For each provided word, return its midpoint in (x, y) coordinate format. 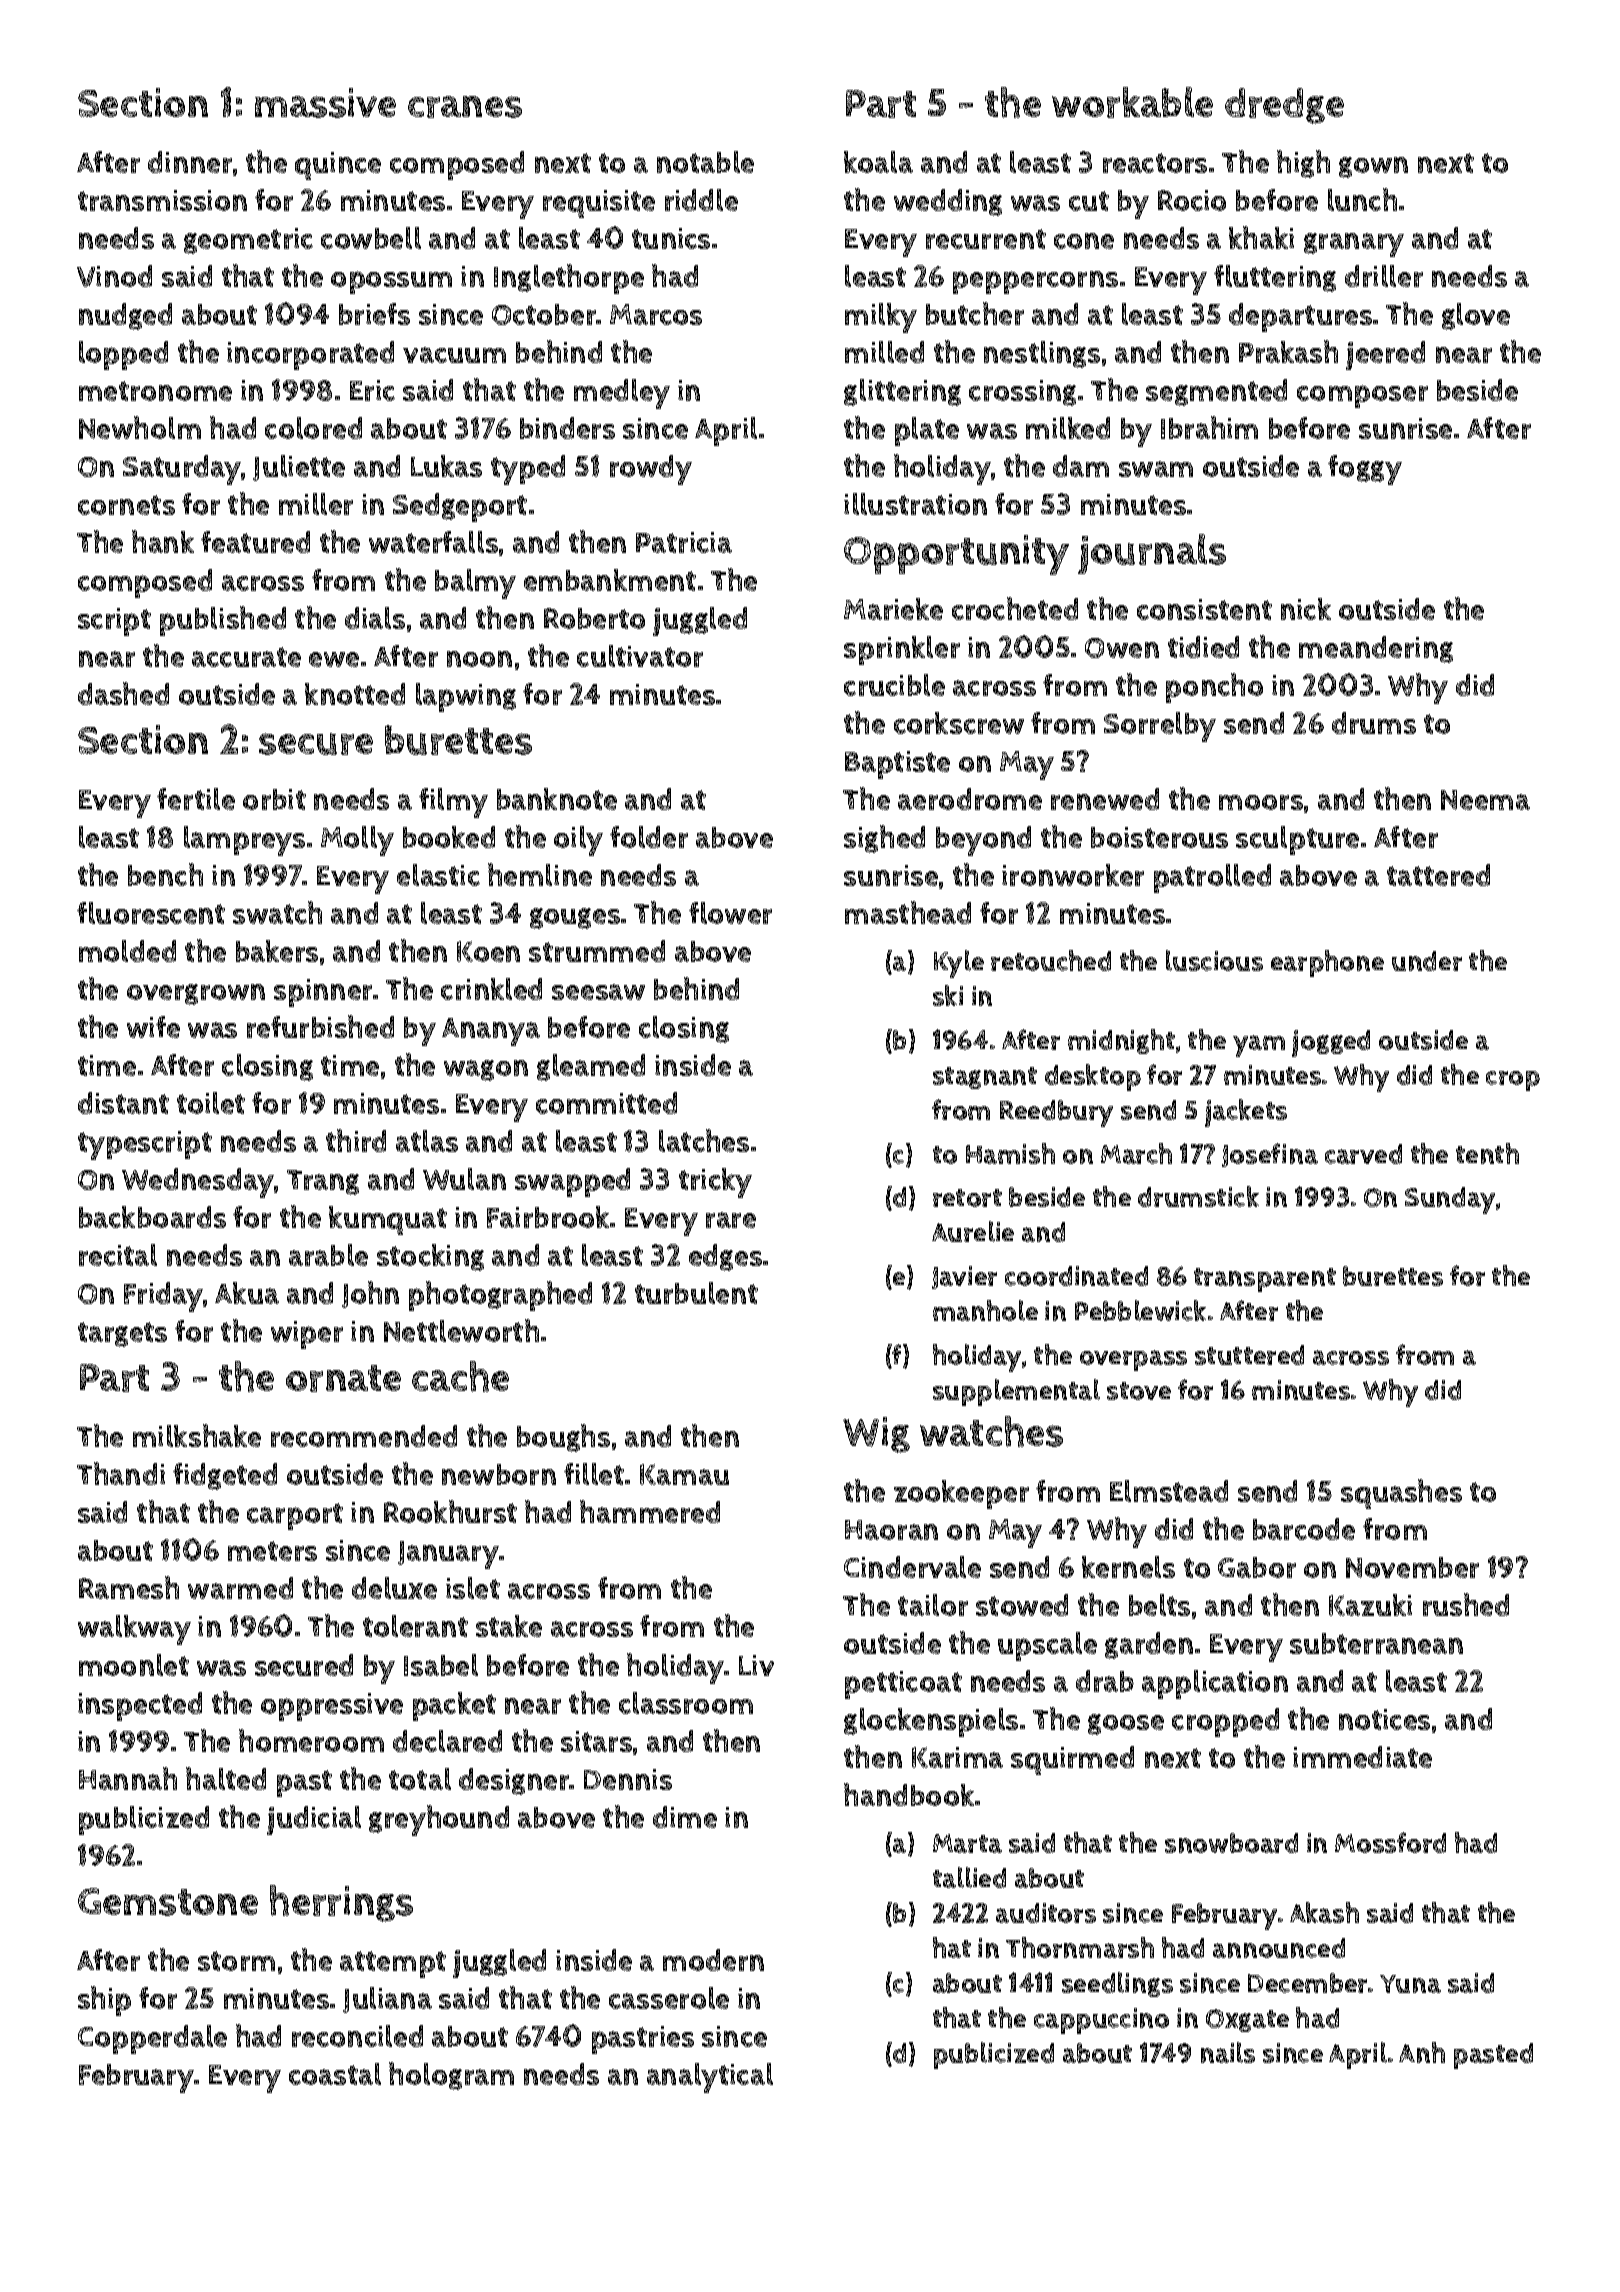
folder (649, 837)
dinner (190, 162)
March (1136, 1153)
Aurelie (973, 1231)
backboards (152, 1217)
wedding (948, 202)
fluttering (1275, 278)
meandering (1376, 649)
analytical (710, 2078)
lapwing (466, 697)
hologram (451, 2076)
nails (1228, 2052)
